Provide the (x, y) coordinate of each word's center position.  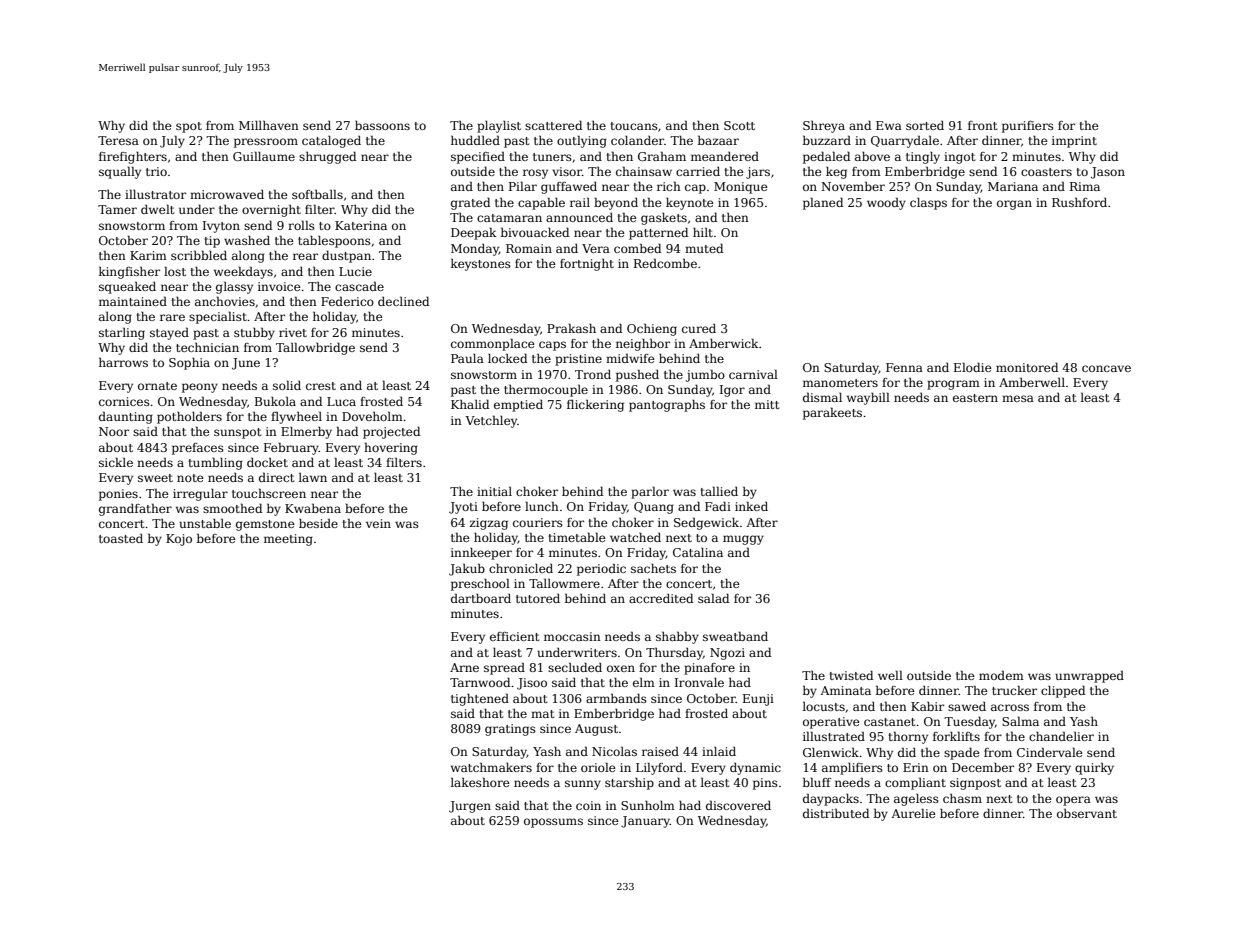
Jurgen (470, 807)
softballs (317, 194)
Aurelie (913, 813)
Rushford (1079, 202)
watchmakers (491, 767)
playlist (499, 127)
